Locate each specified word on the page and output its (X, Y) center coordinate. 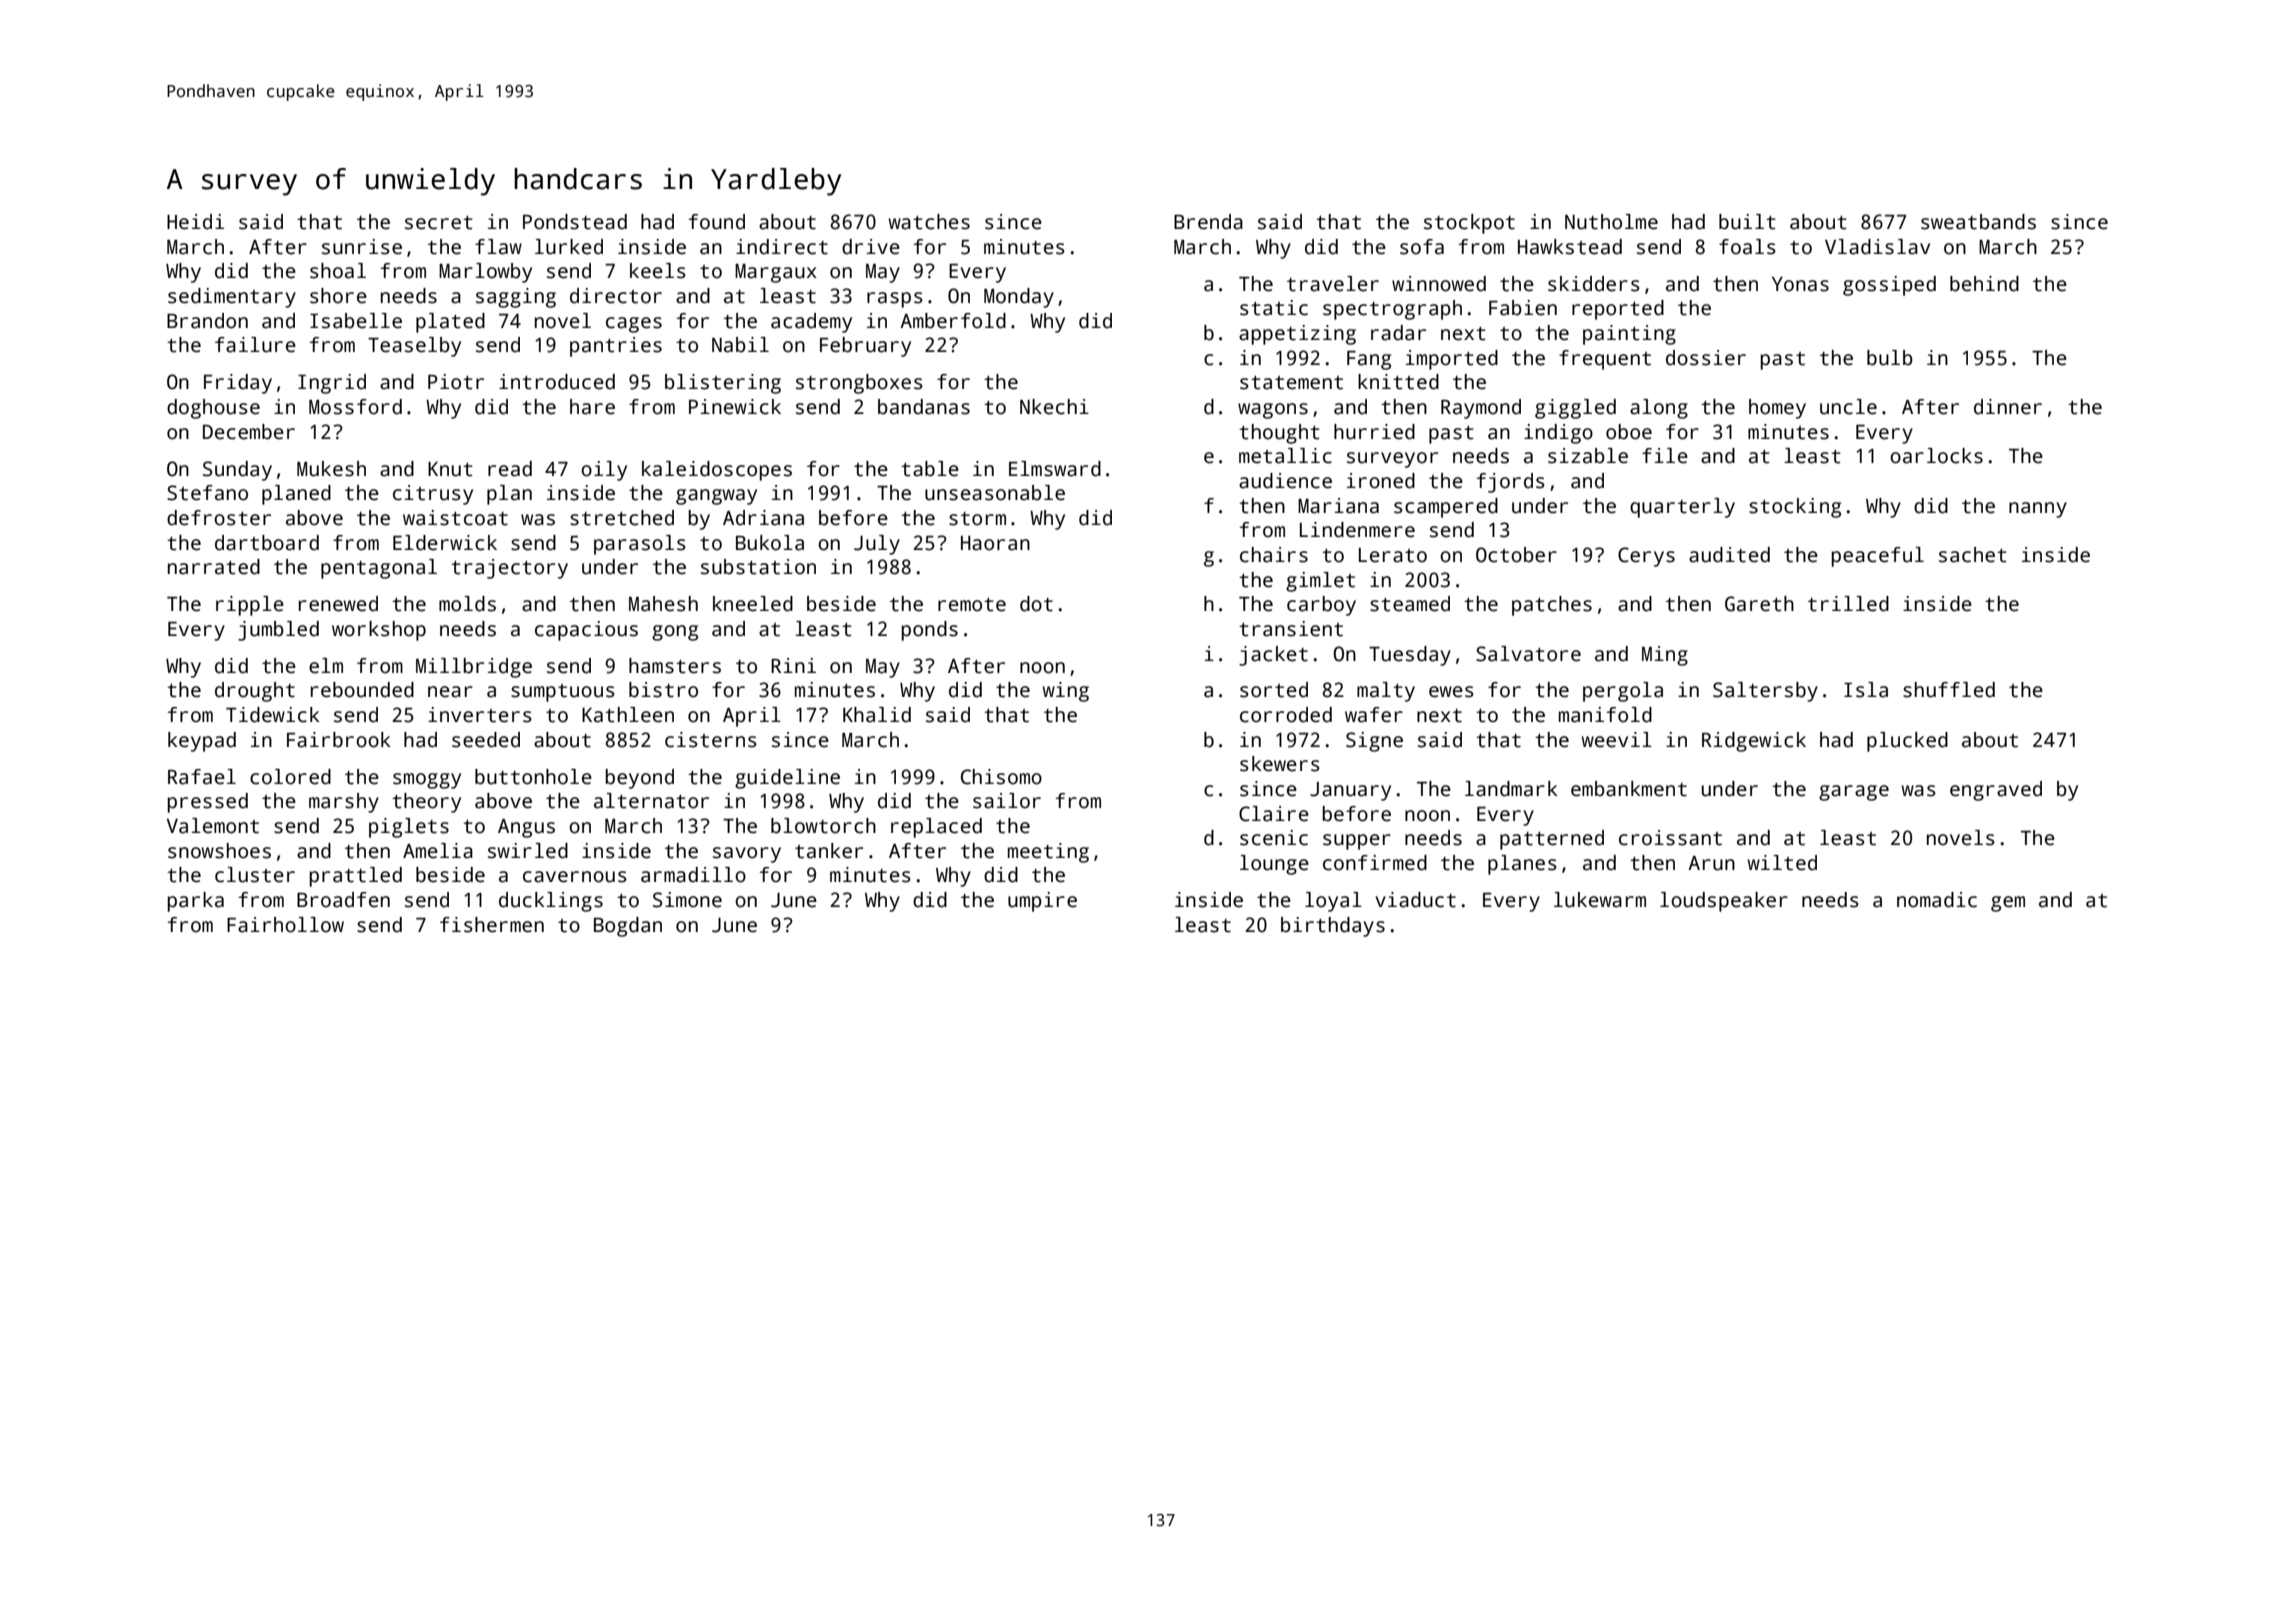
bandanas (924, 407)
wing (1065, 692)
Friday (238, 384)
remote (972, 604)
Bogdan (628, 927)
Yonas (1800, 284)
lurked (569, 247)
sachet (1973, 555)
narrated (214, 567)
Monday (1019, 298)
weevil (1616, 740)
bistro (663, 690)
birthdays (1333, 927)
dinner (2008, 407)
